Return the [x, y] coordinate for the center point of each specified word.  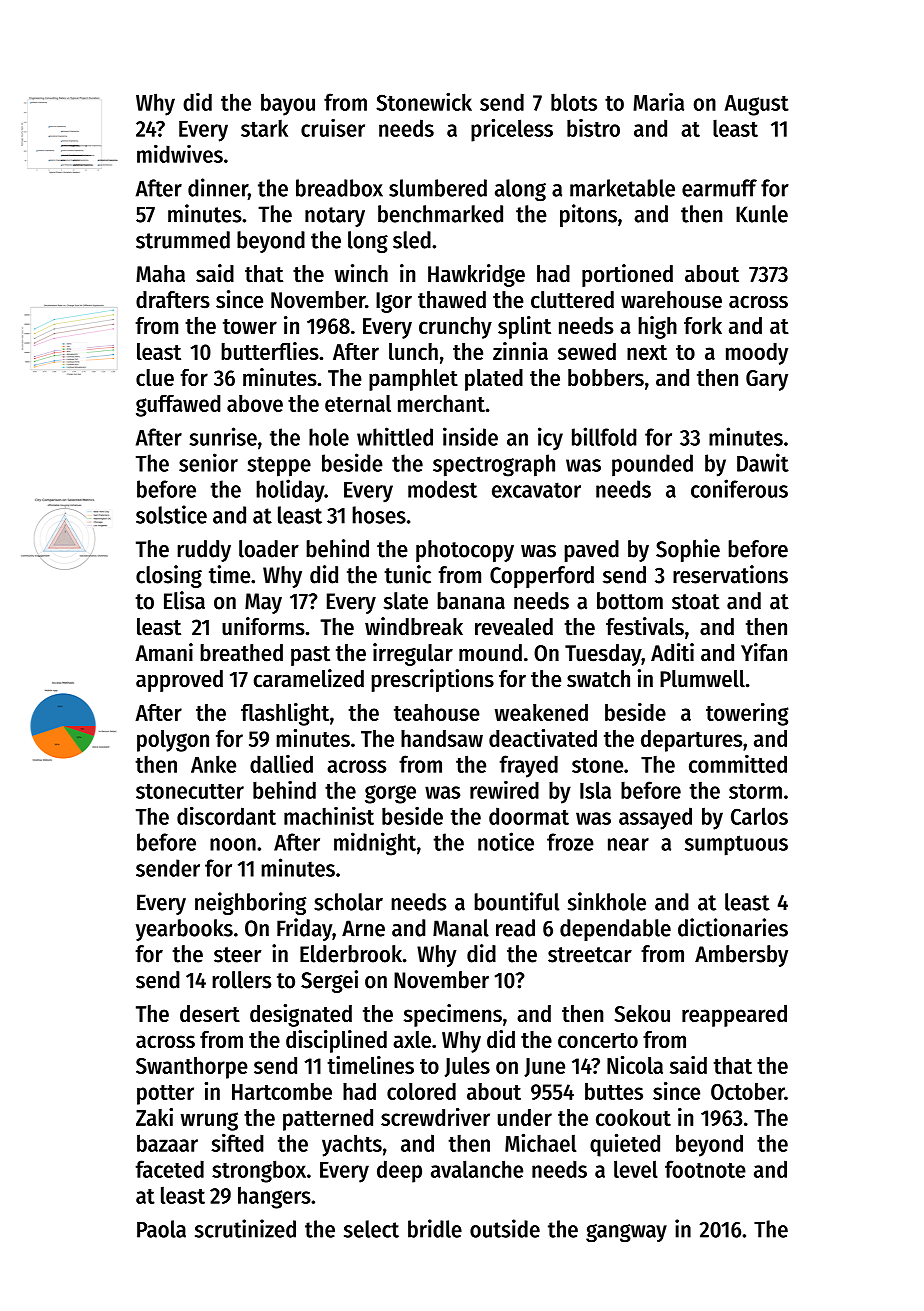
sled [412, 240]
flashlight [285, 714]
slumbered [438, 188]
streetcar [590, 955]
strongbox [259, 1171]
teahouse [437, 712]
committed [738, 764]
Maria [658, 102]
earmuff [719, 188]
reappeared [734, 1016]
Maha [160, 274]
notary [335, 217]
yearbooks [184, 930]
